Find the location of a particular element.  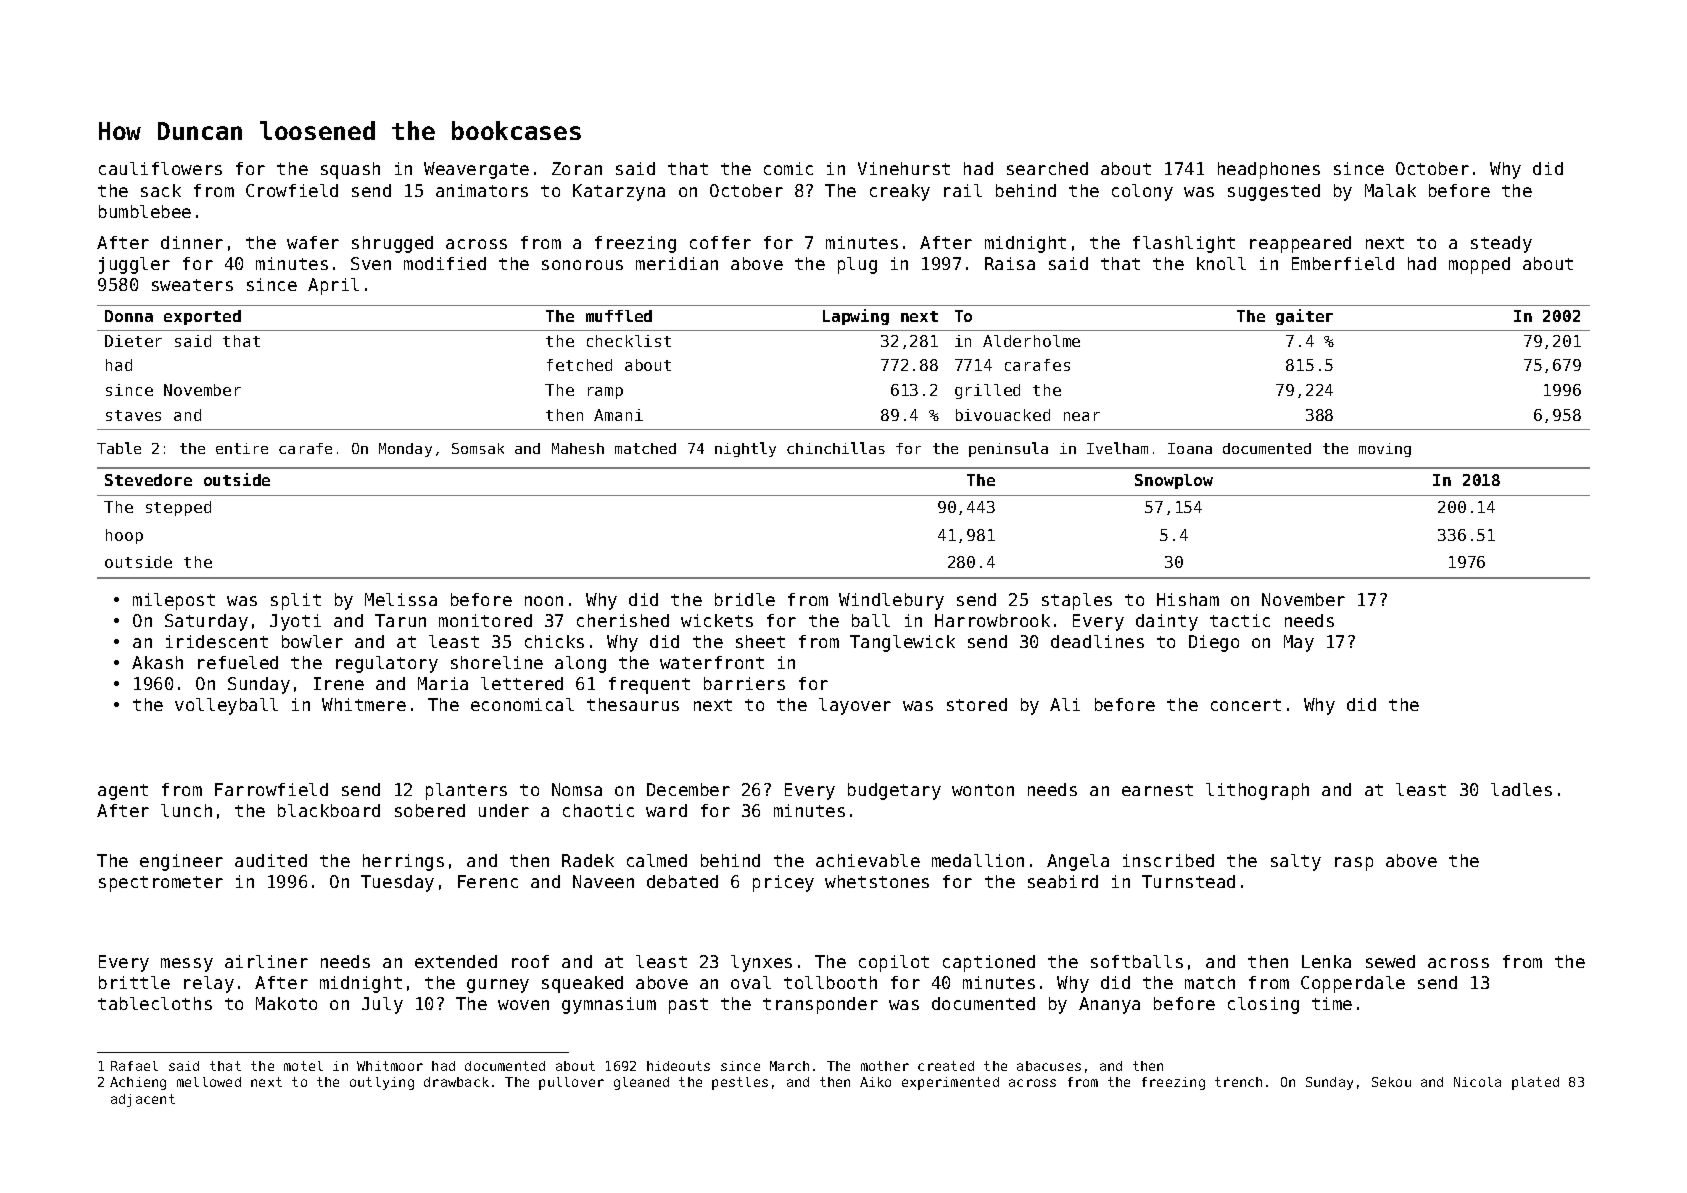

brittle is located at coordinates (134, 982).
